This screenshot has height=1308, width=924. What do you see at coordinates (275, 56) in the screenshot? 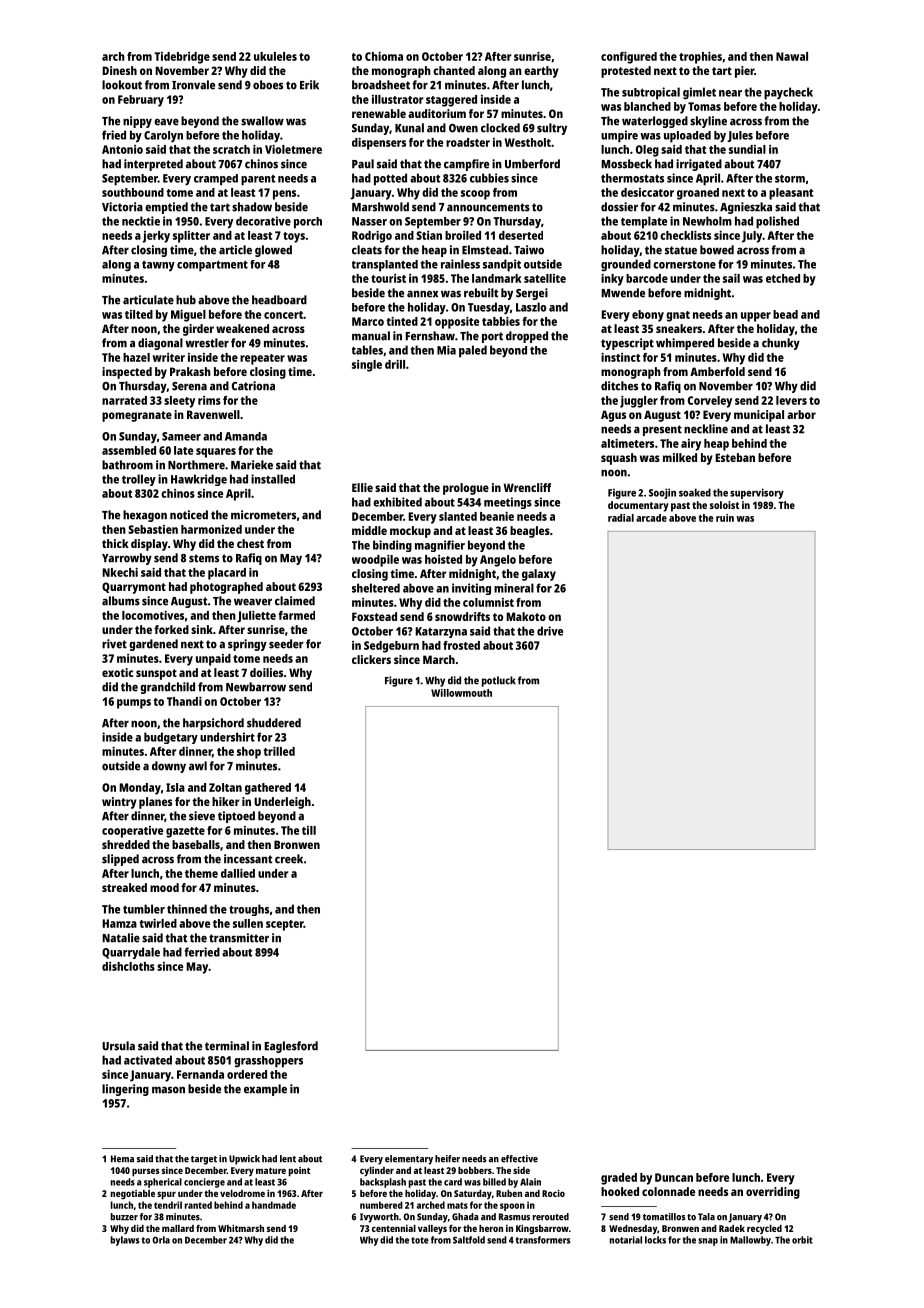
I see `ukuleles` at bounding box center [275, 56].
